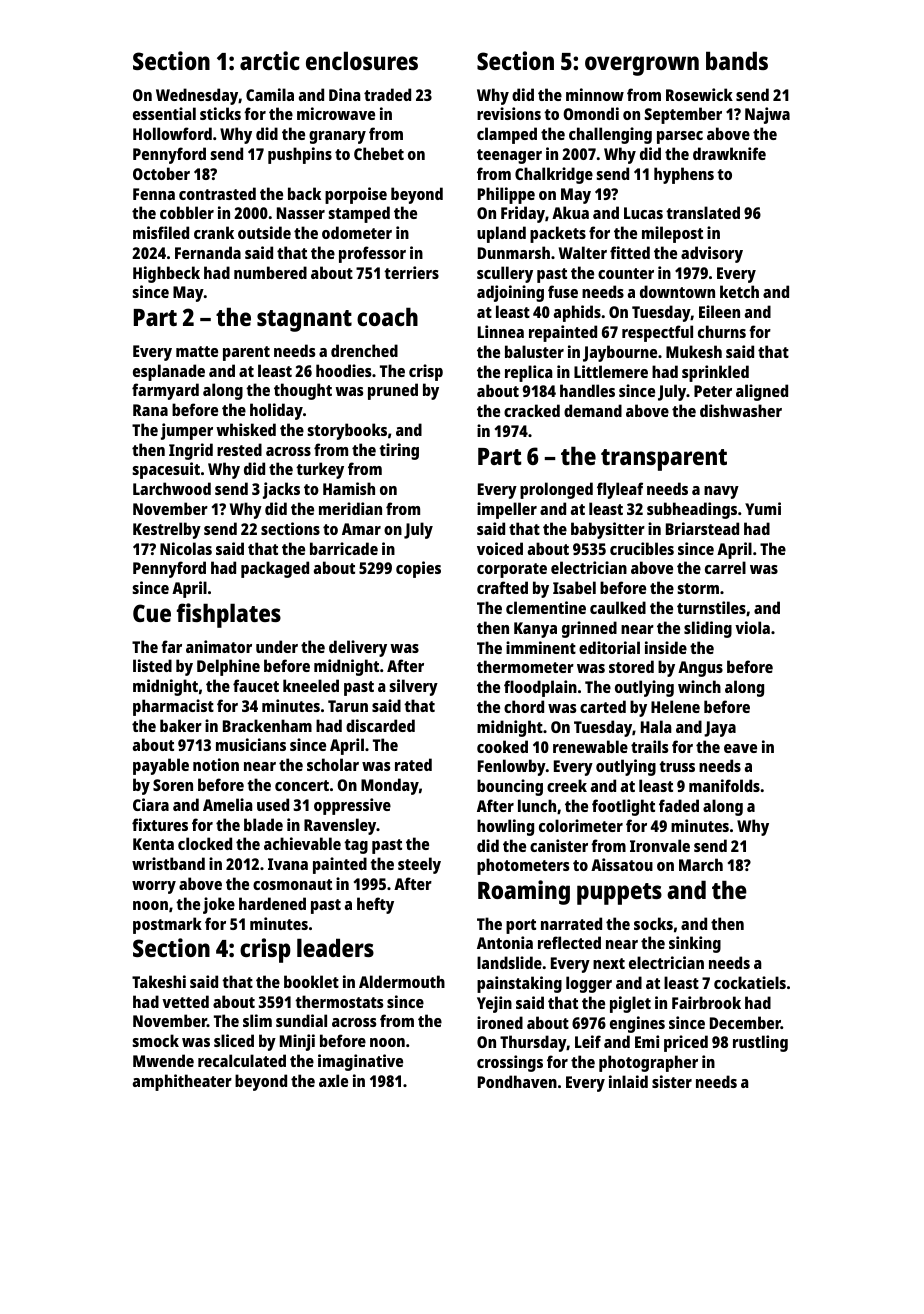 The height and width of the image is (1314, 924). Describe the element at coordinates (517, 1081) in the image. I see `Pondhaven` at that location.
